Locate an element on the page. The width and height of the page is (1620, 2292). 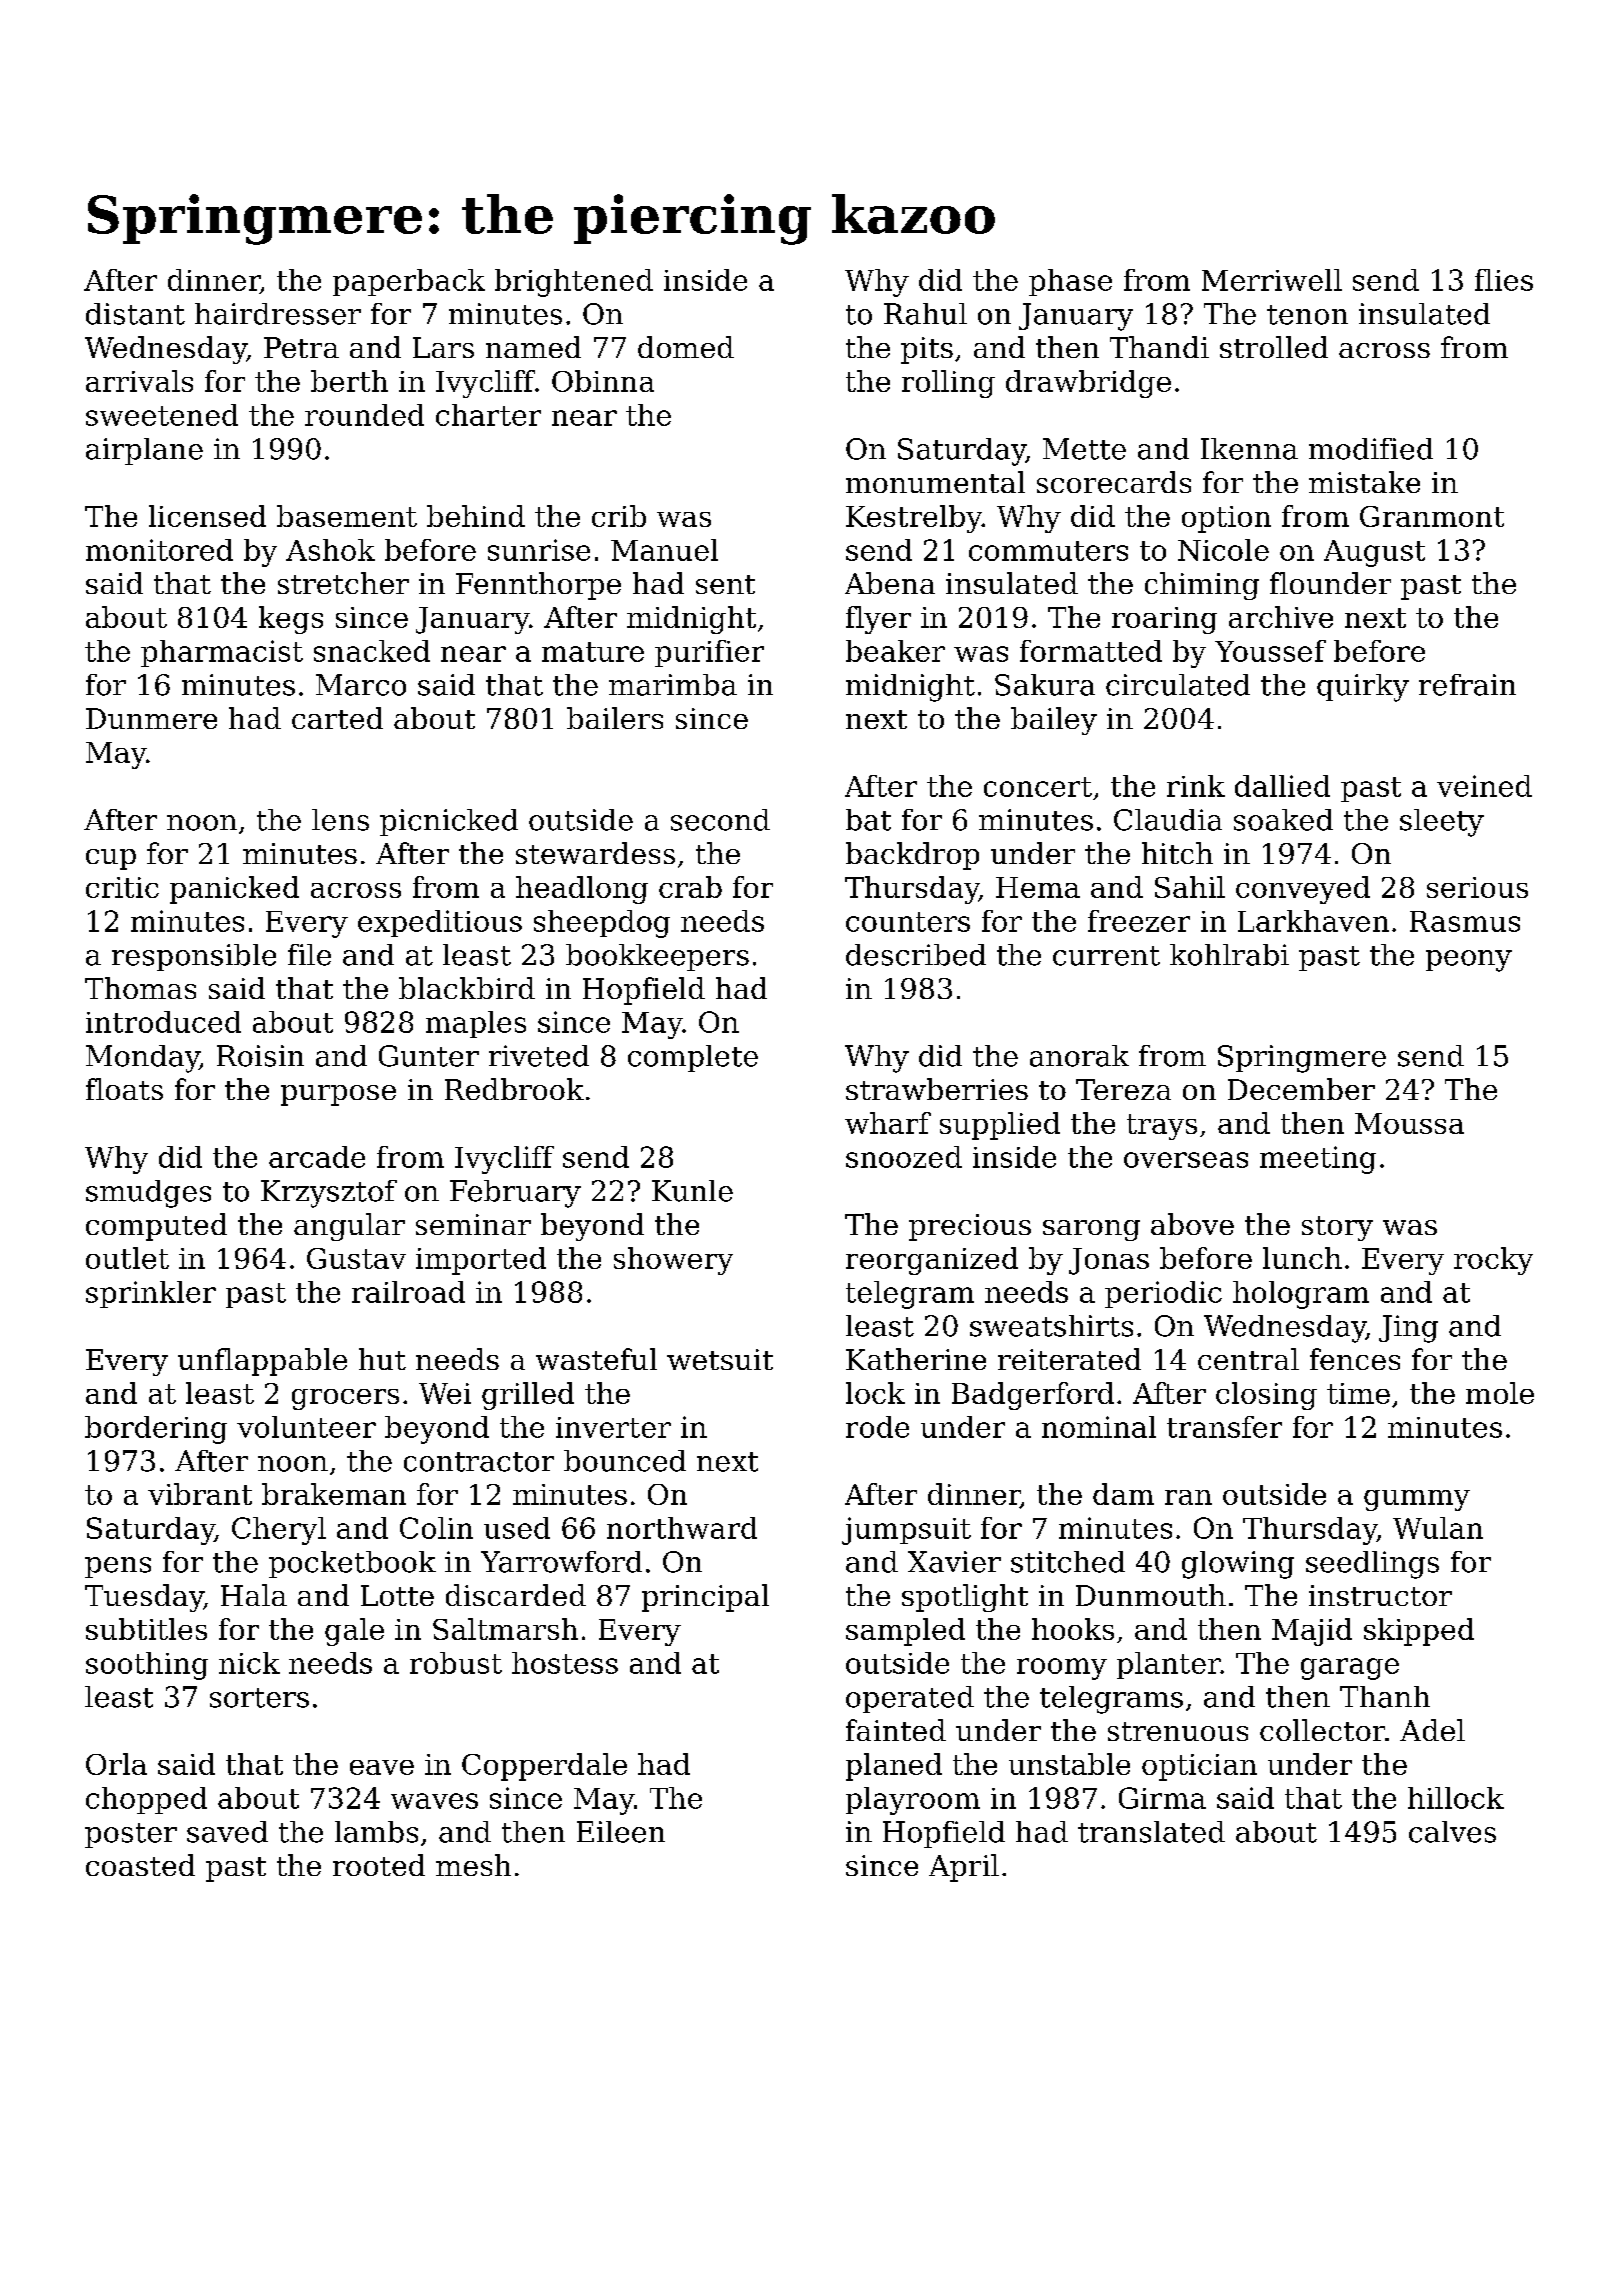
Rahul is located at coordinates (925, 314).
